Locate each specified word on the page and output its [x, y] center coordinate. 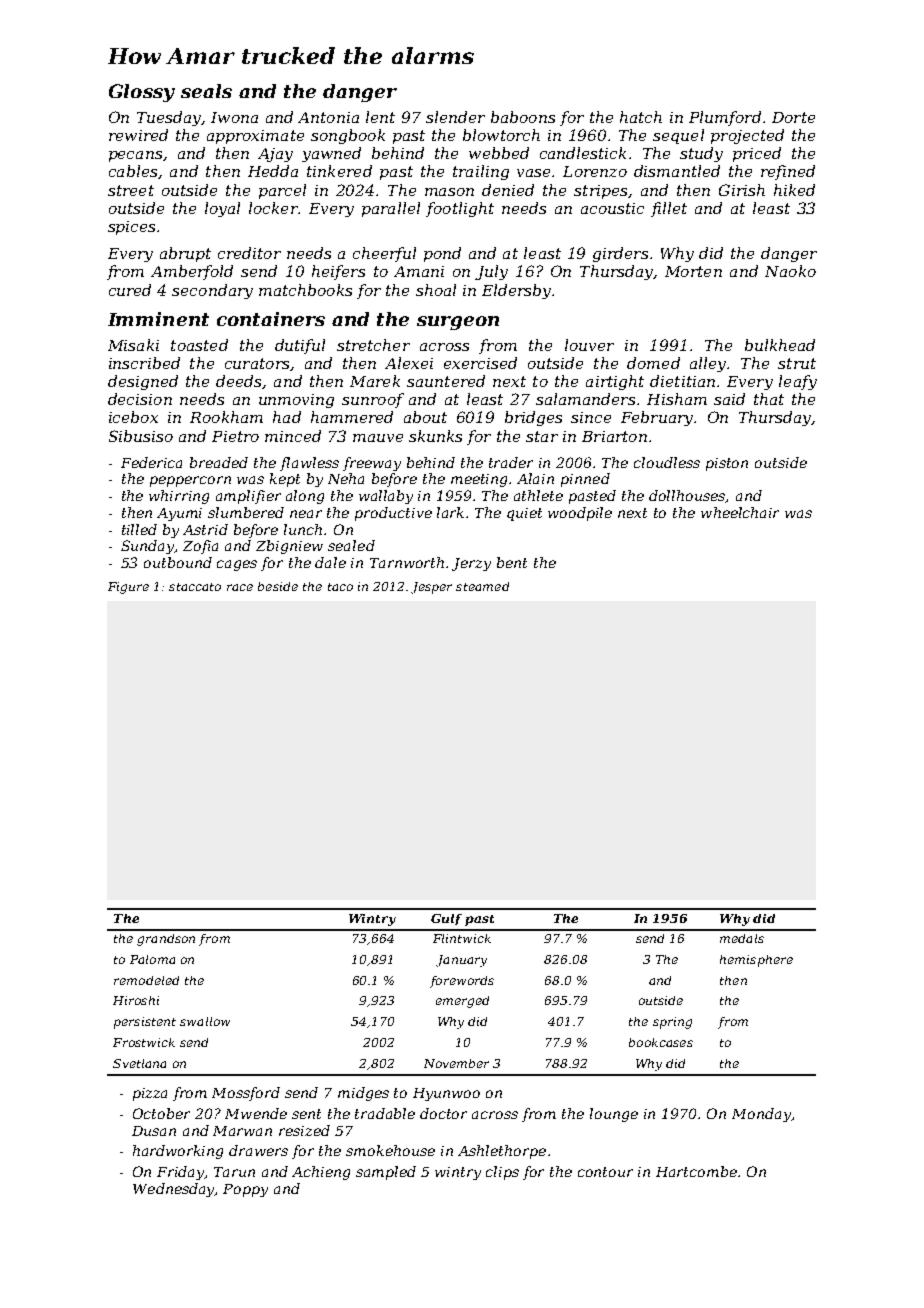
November [456, 1063]
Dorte [793, 117]
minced [293, 436]
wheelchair [740, 512]
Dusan [154, 1131]
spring [672, 1023]
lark [450, 512]
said [729, 399]
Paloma [152, 959]
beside [278, 586]
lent [380, 117]
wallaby [386, 497]
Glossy [142, 93]
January [461, 961]
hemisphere [756, 961]
